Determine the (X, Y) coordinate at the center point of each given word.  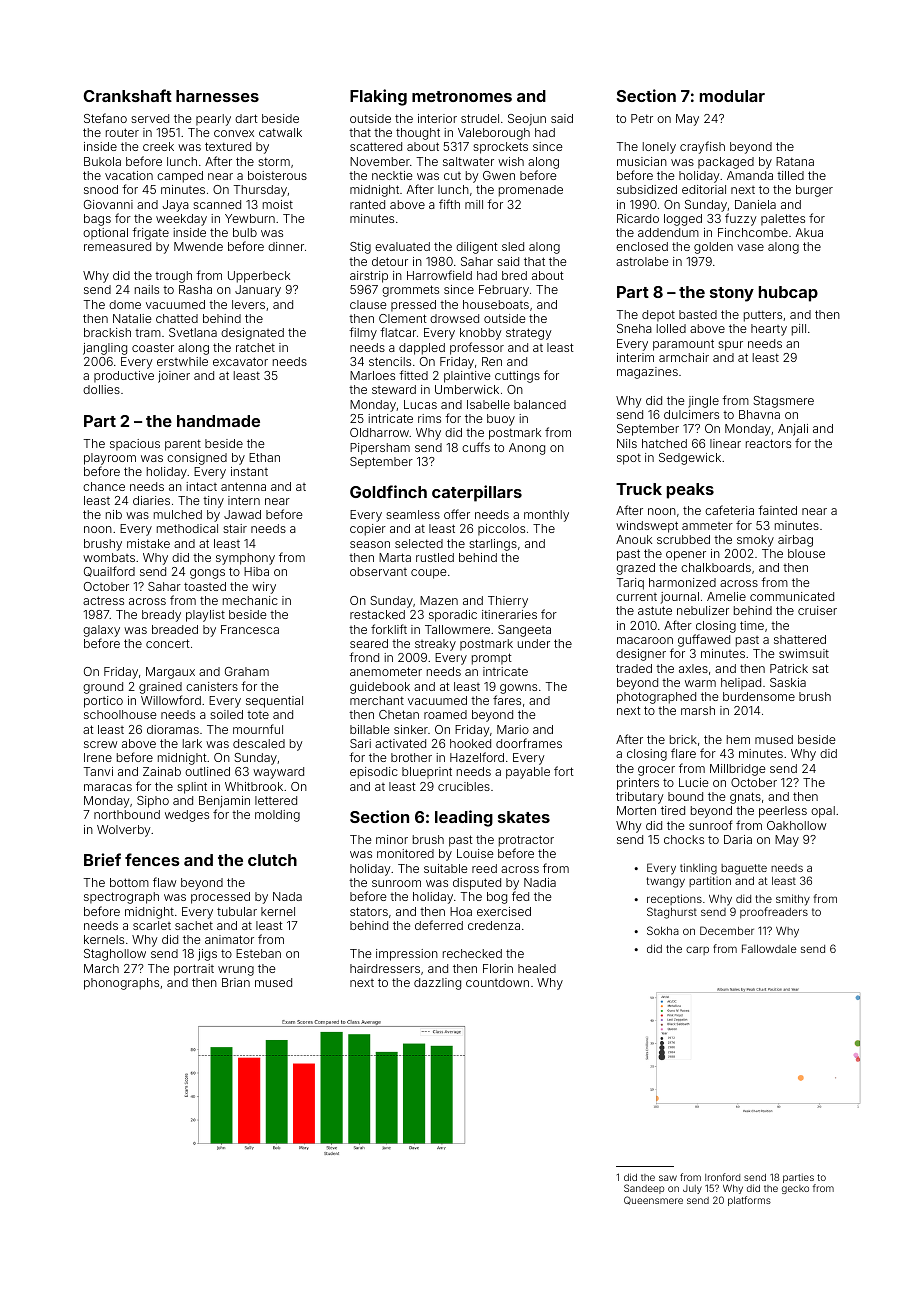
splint (192, 788)
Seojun (527, 120)
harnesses (217, 96)
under (534, 643)
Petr (642, 118)
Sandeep (644, 1189)
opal (823, 812)
